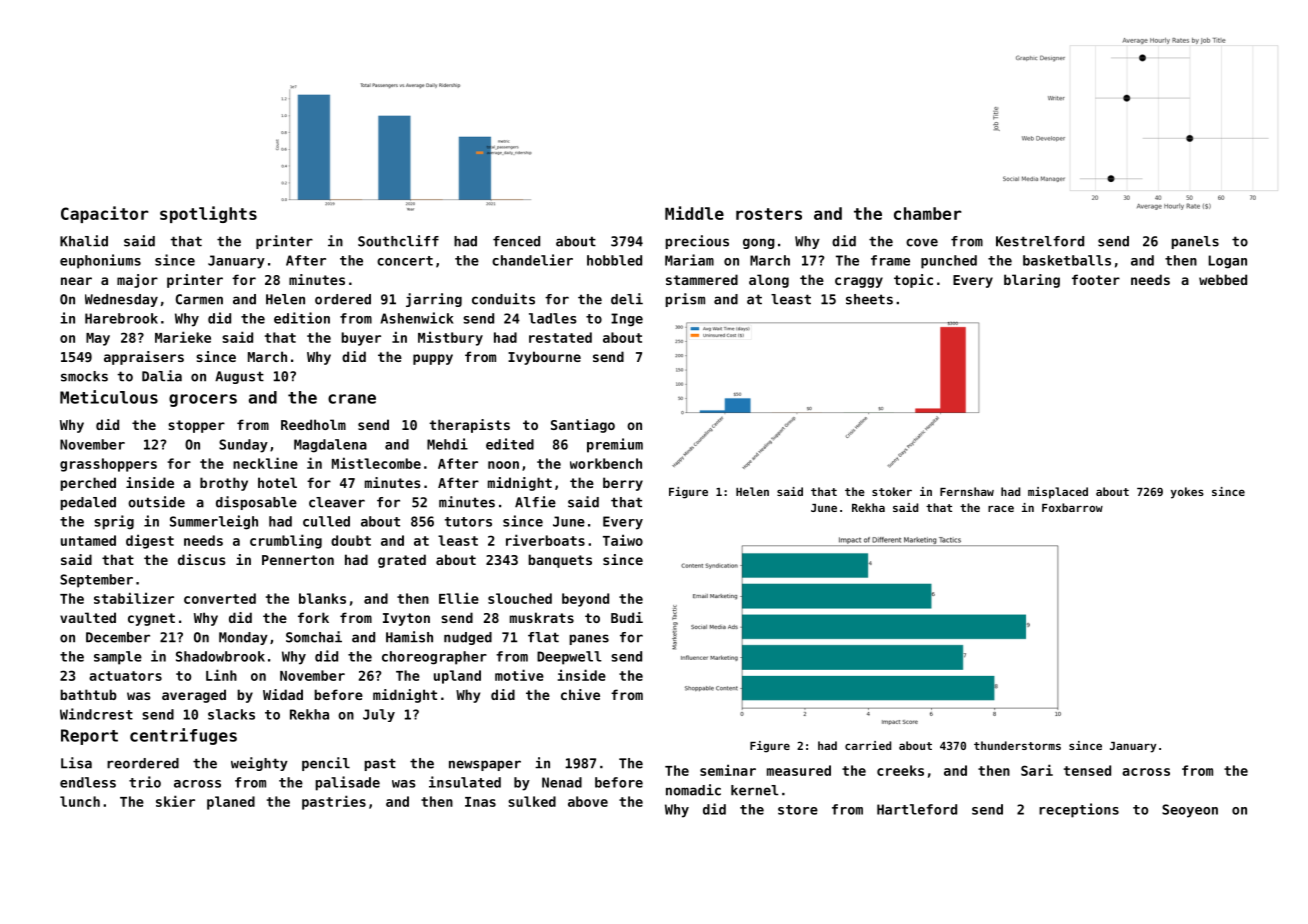 This screenshot has height=924, width=1308. Describe the element at coordinates (917, 809) in the screenshot. I see `Hartleford` at that location.
